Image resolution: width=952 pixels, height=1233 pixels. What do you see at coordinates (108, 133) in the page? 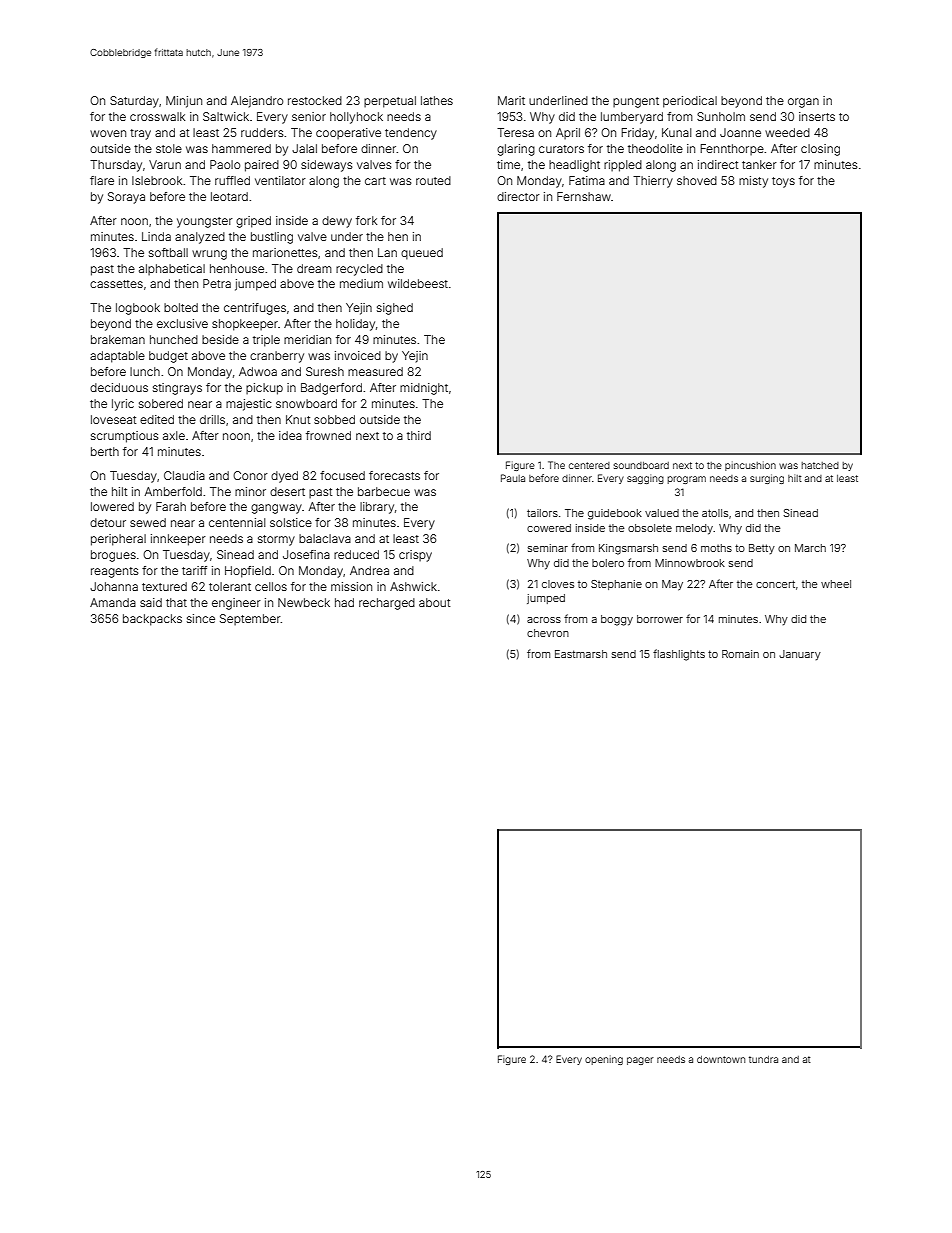
I see `woven` at bounding box center [108, 133].
